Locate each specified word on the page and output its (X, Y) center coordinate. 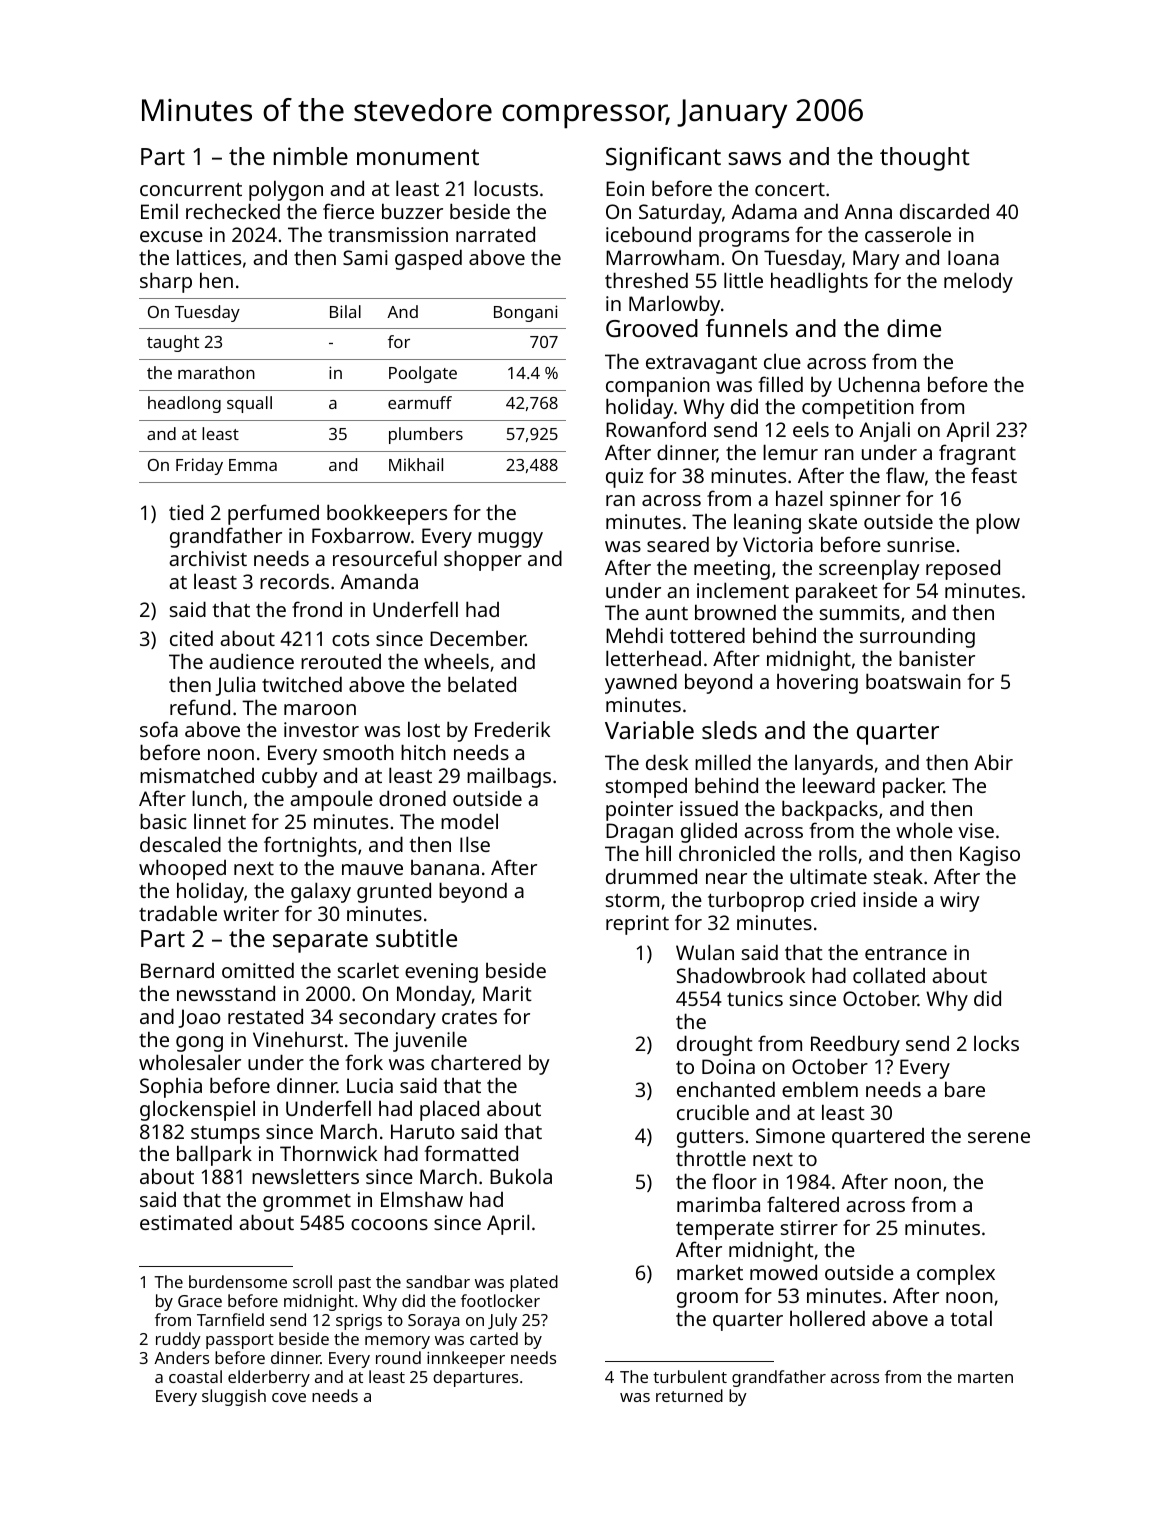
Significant (663, 159)
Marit (507, 993)
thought (925, 159)
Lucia (370, 1085)
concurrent (191, 189)
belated (482, 684)
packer (913, 787)
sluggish (234, 1397)
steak (898, 876)
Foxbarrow (361, 535)
